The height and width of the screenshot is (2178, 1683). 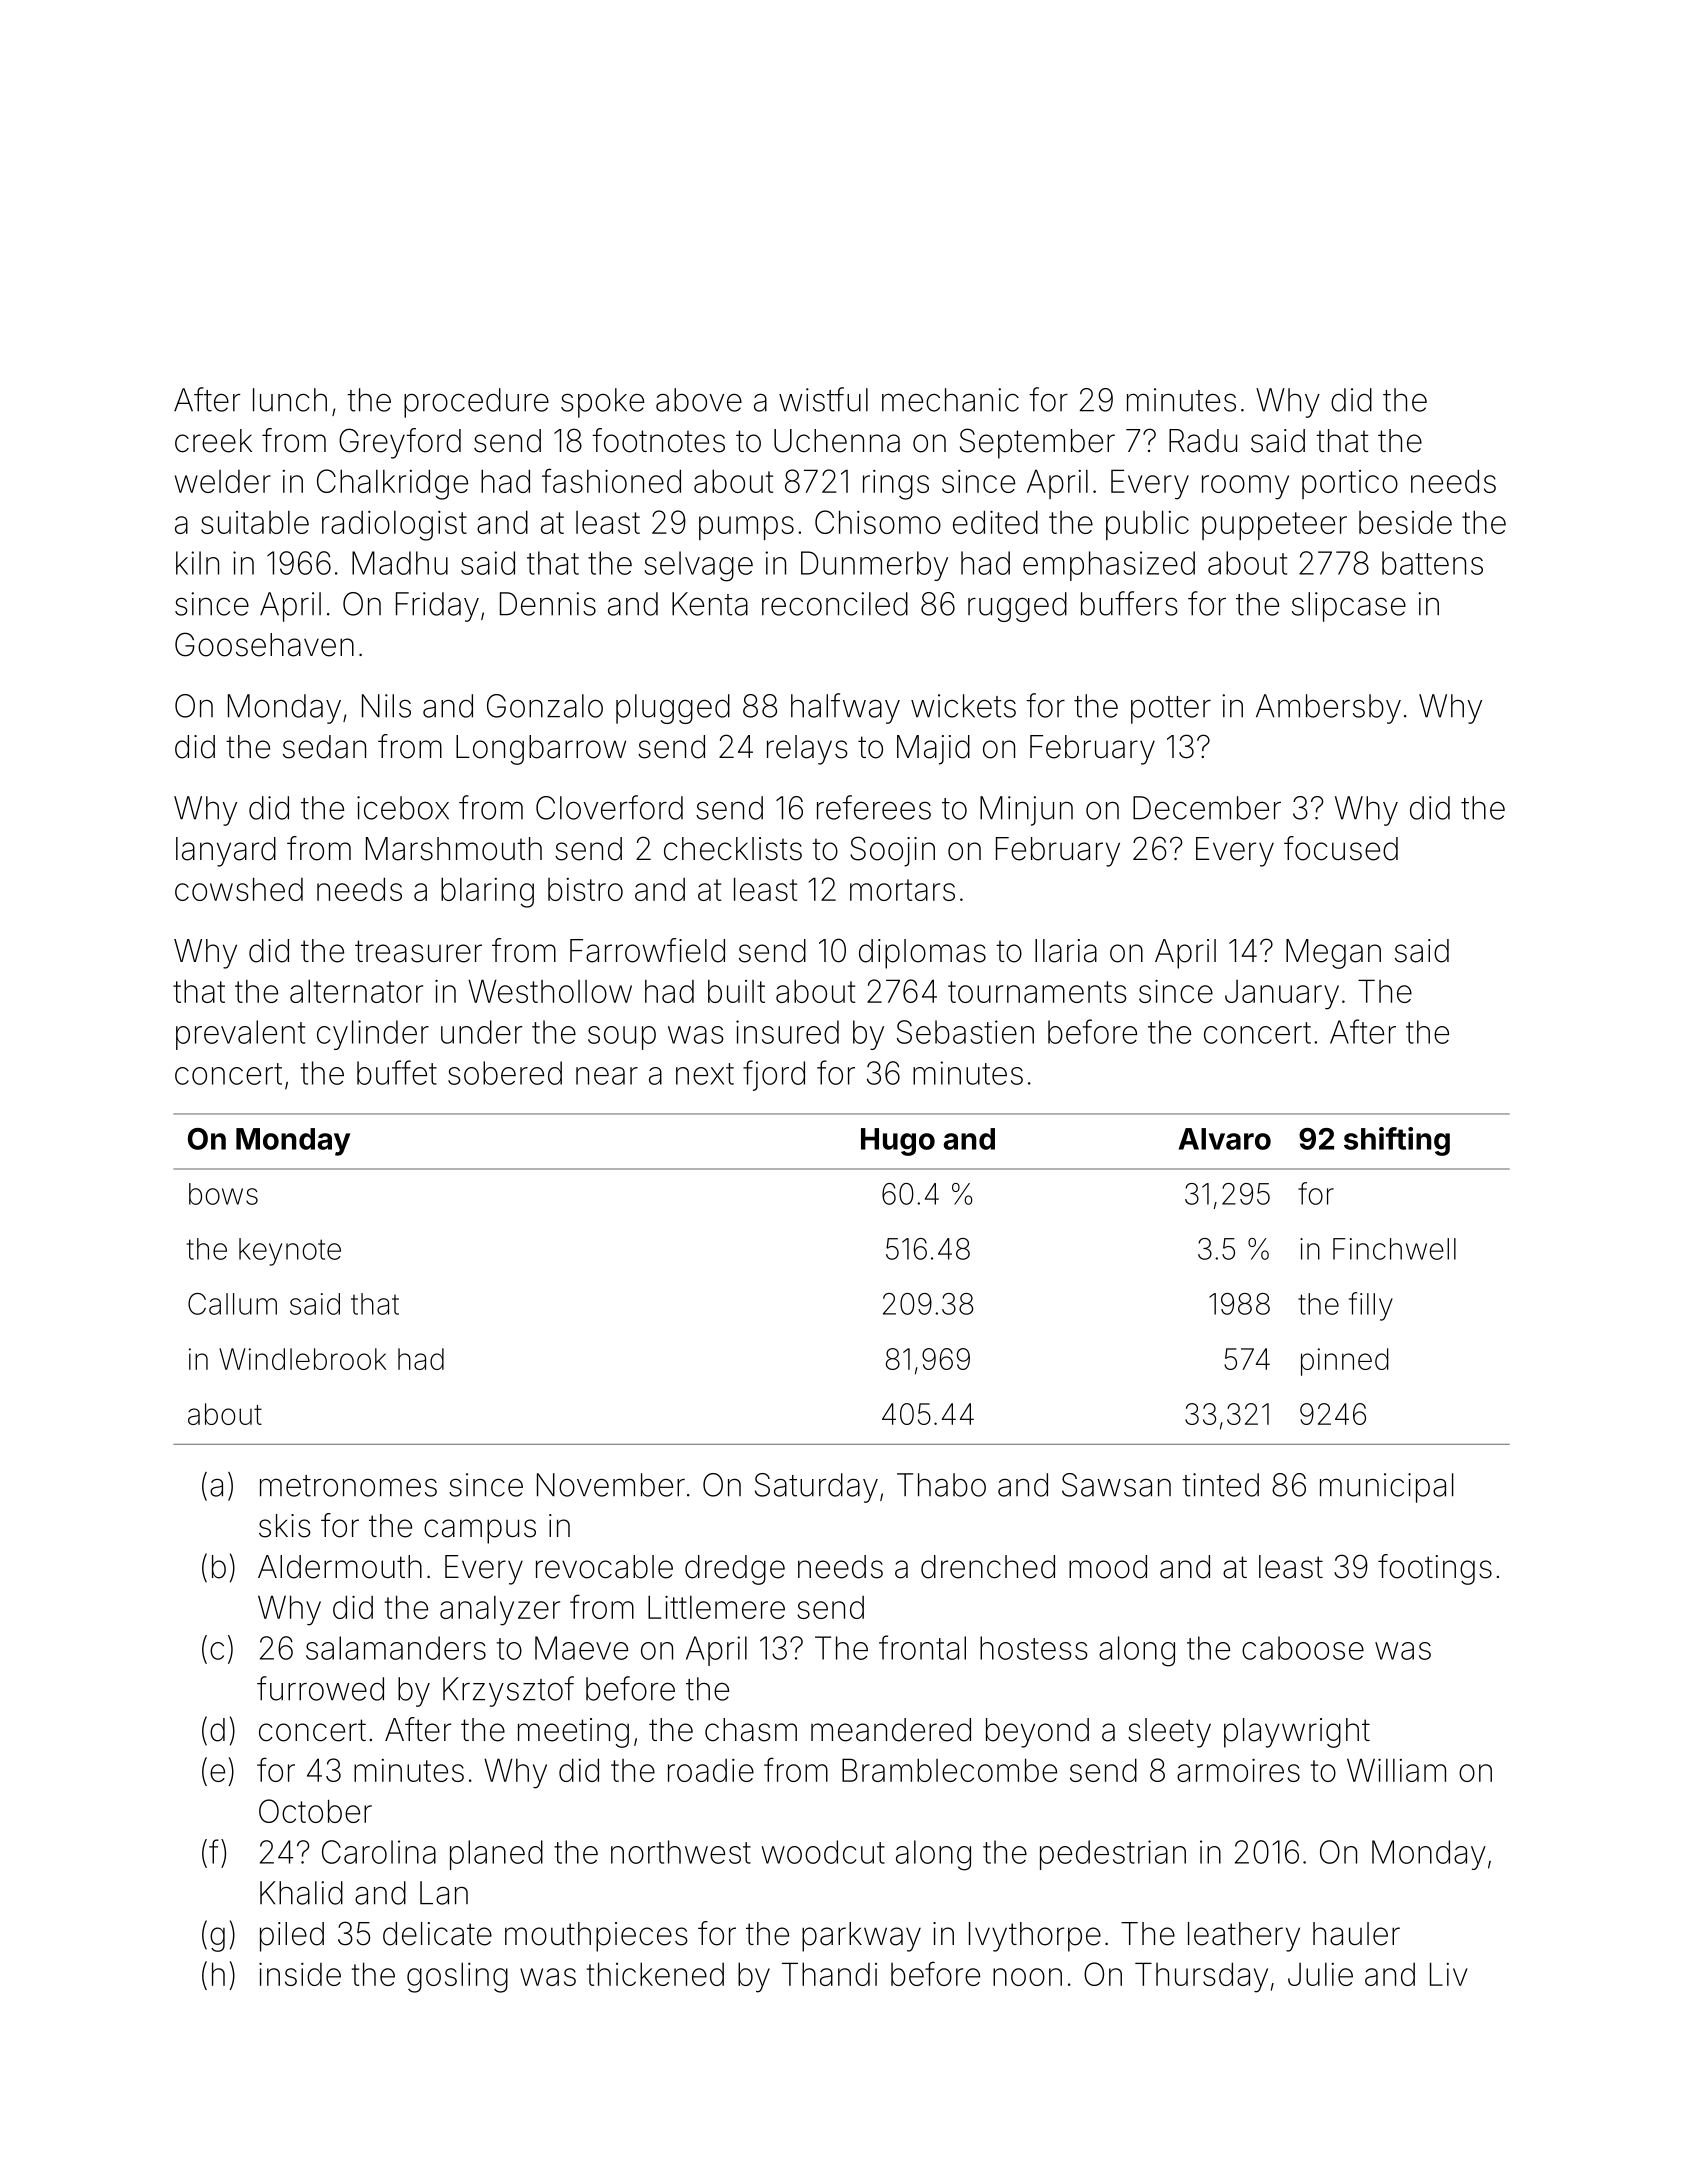 What do you see at coordinates (1397, 1141) in the screenshot?
I see `shifting` at bounding box center [1397, 1141].
